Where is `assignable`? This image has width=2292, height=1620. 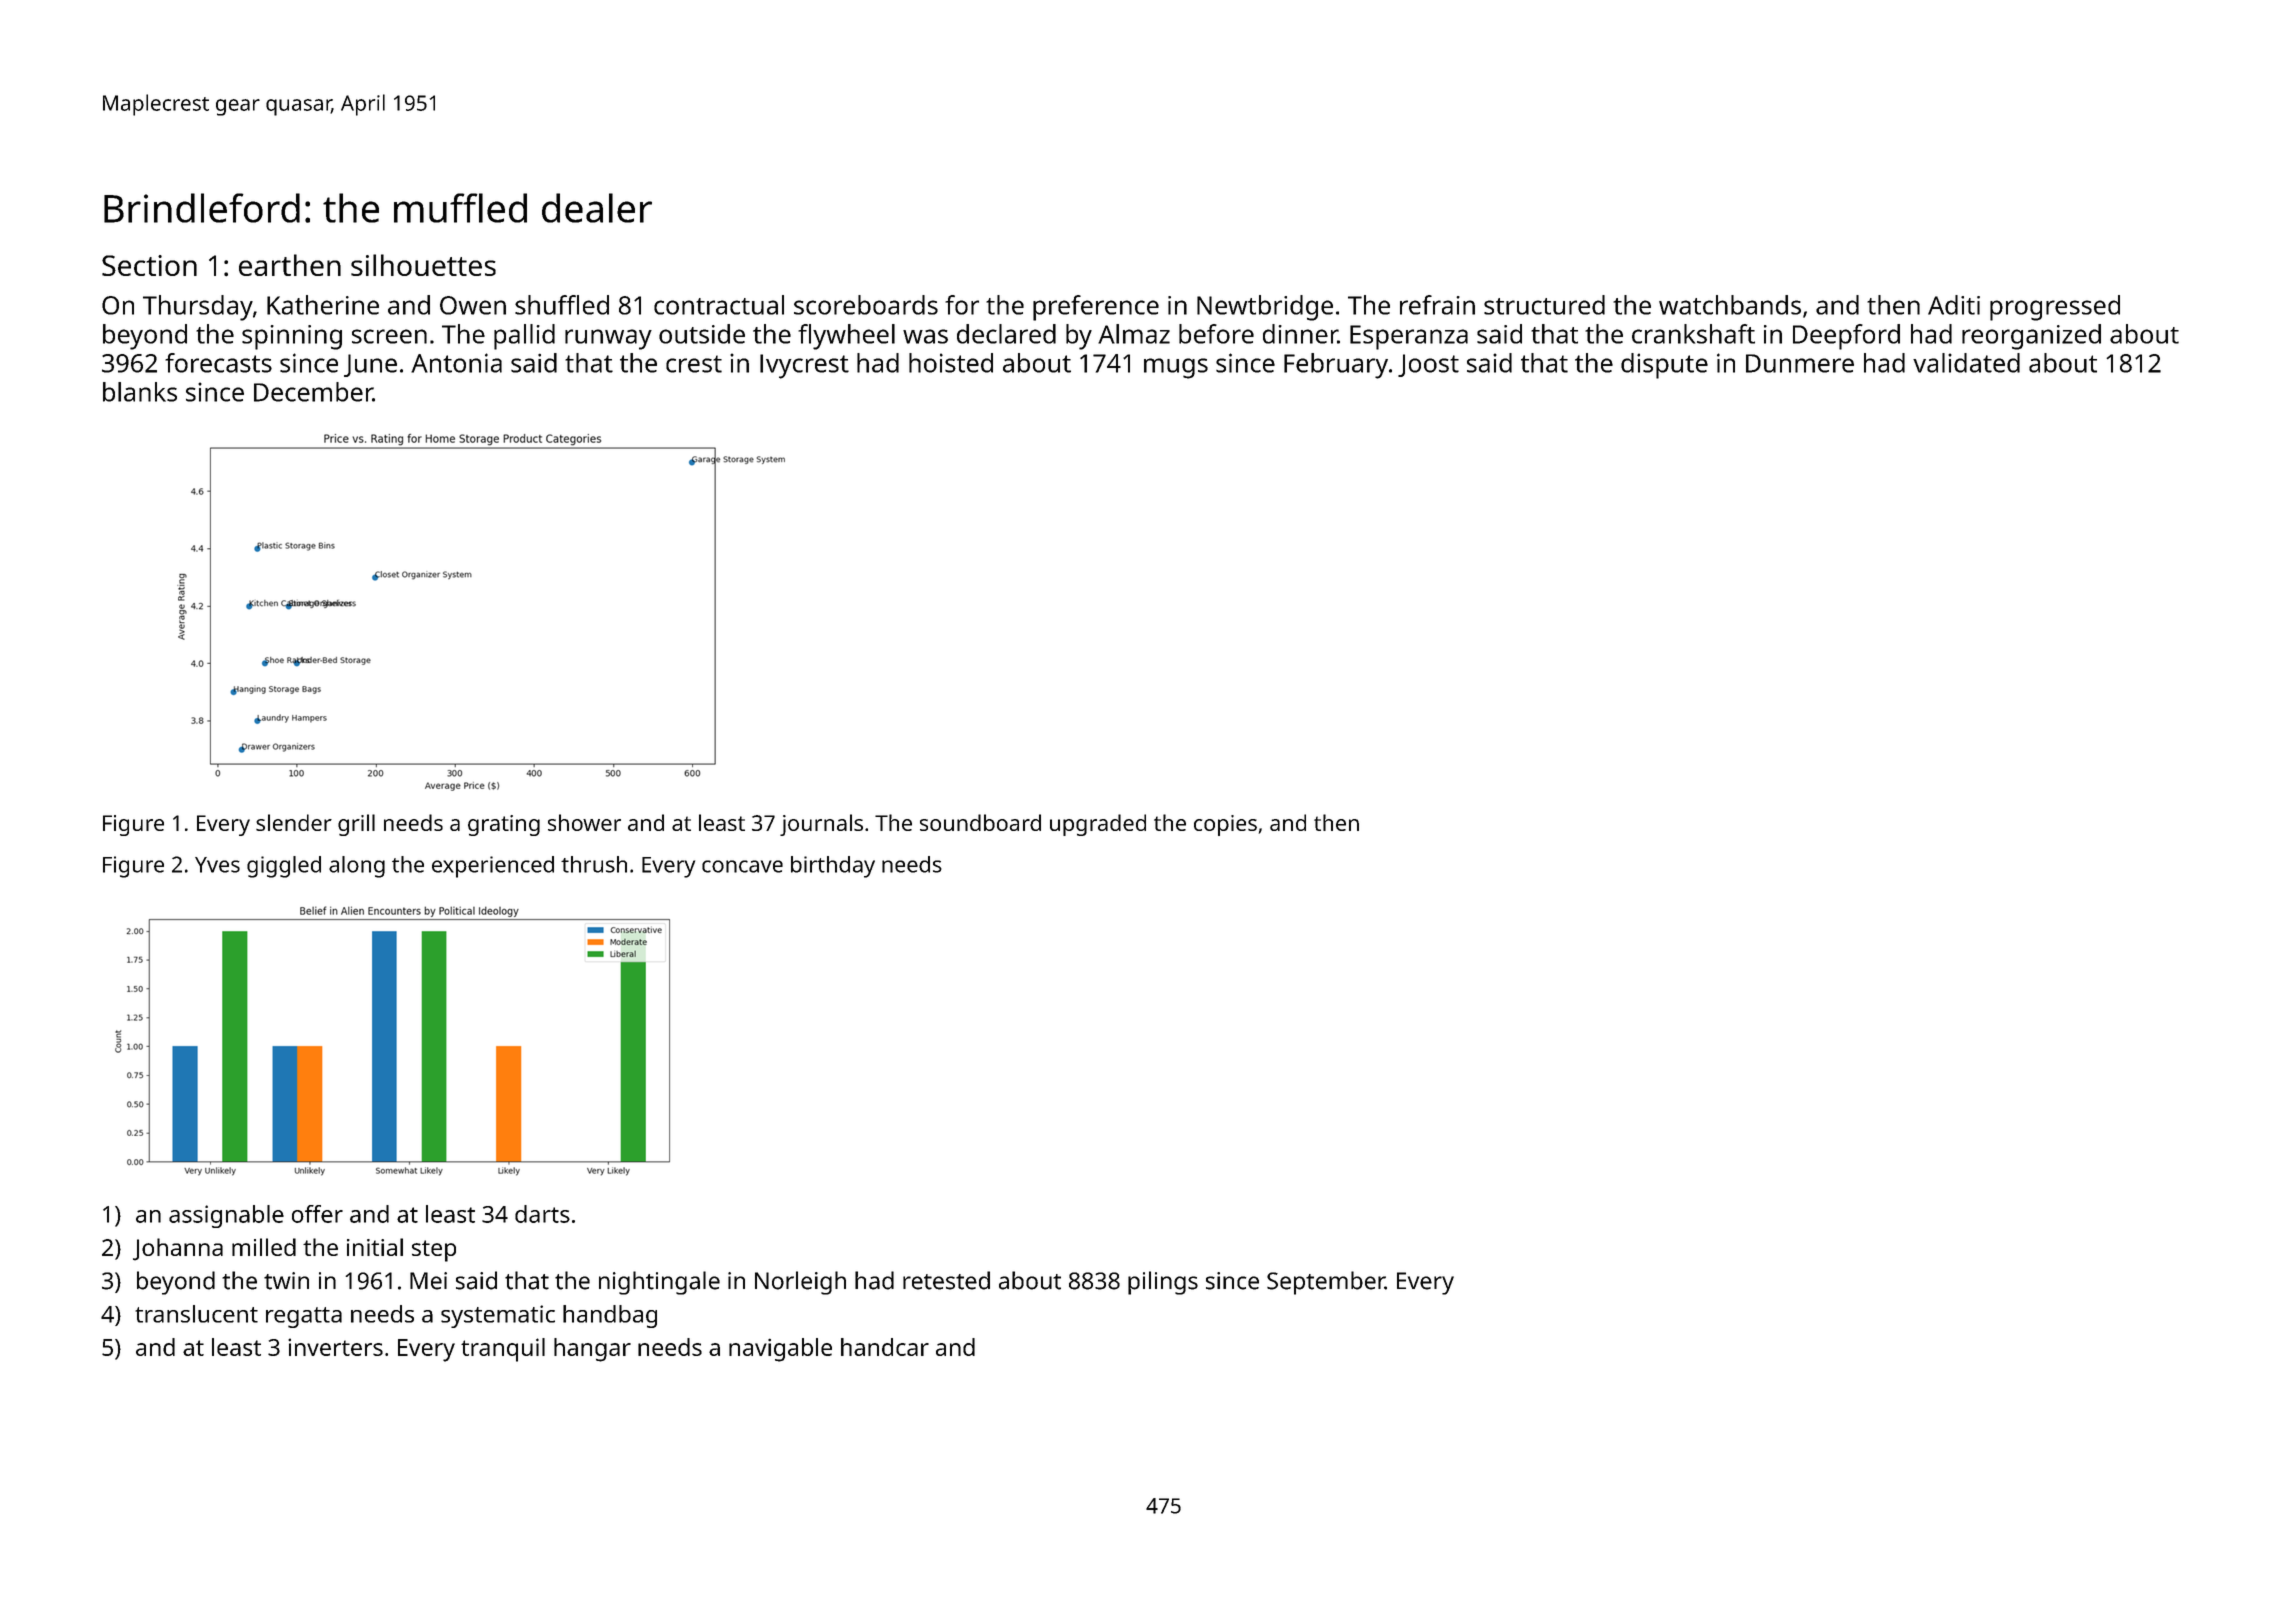 assignable is located at coordinates (226, 1216).
